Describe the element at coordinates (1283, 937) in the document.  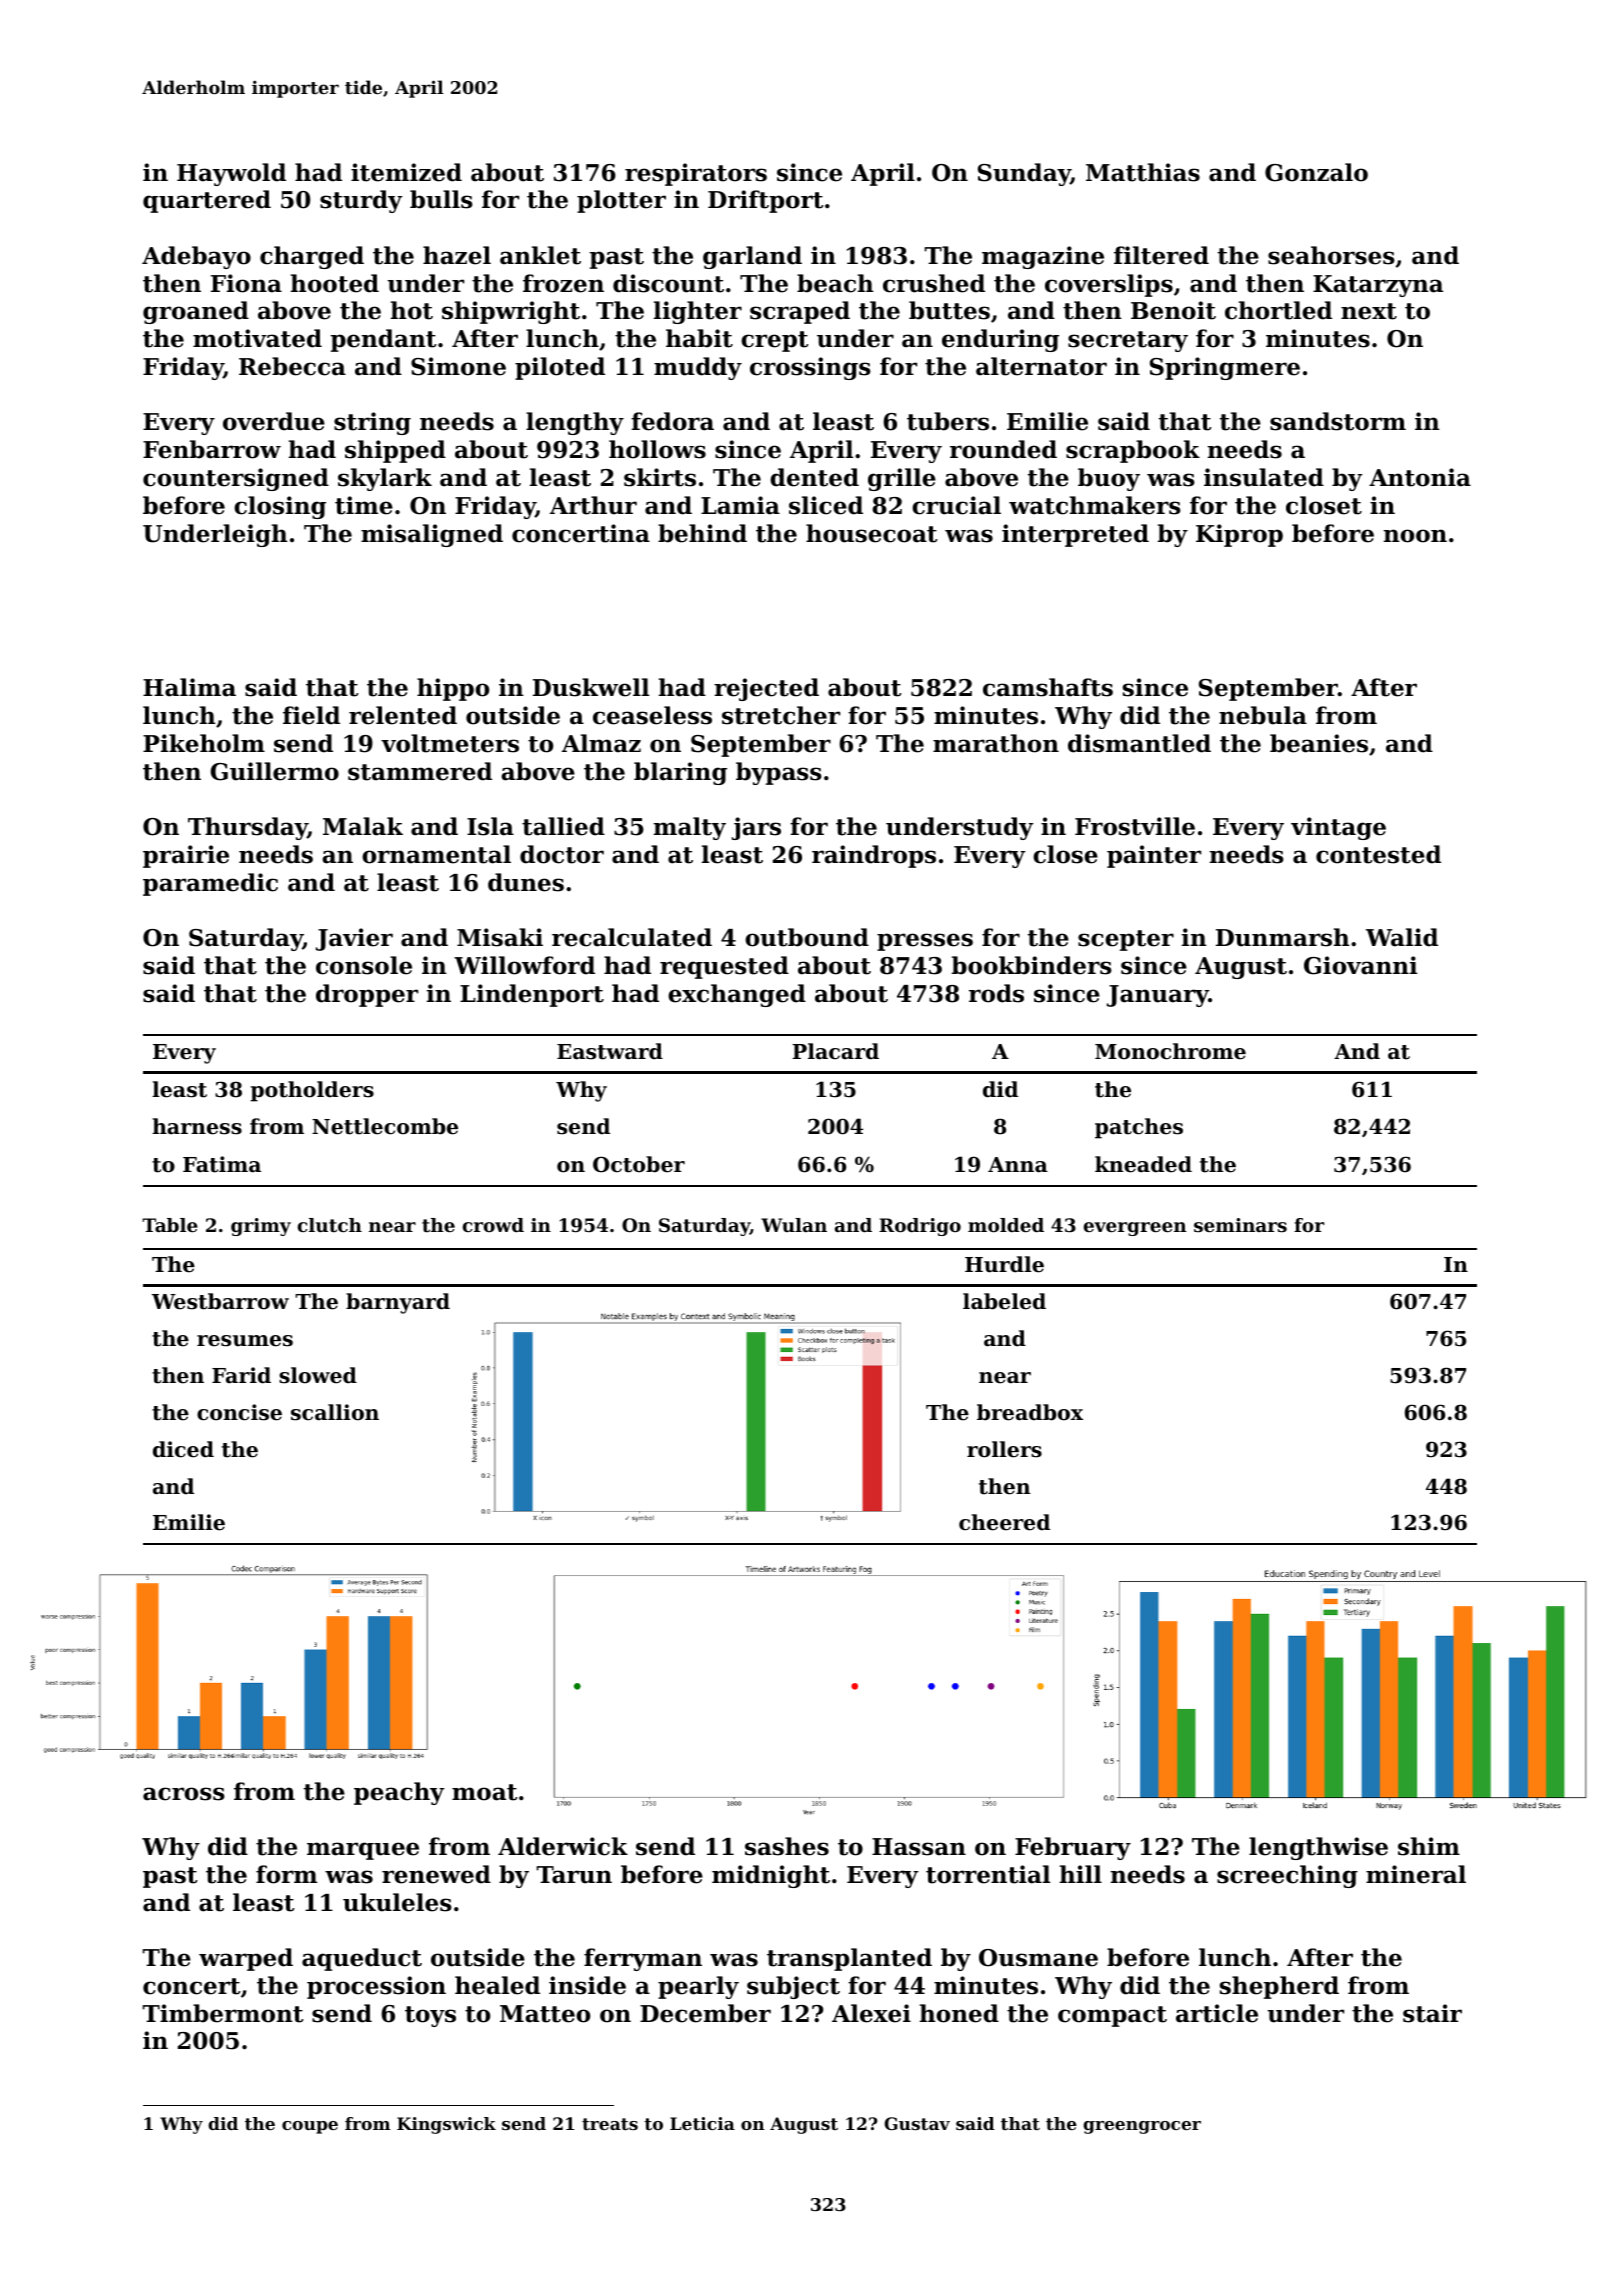
I see `Dunmarsh` at that location.
